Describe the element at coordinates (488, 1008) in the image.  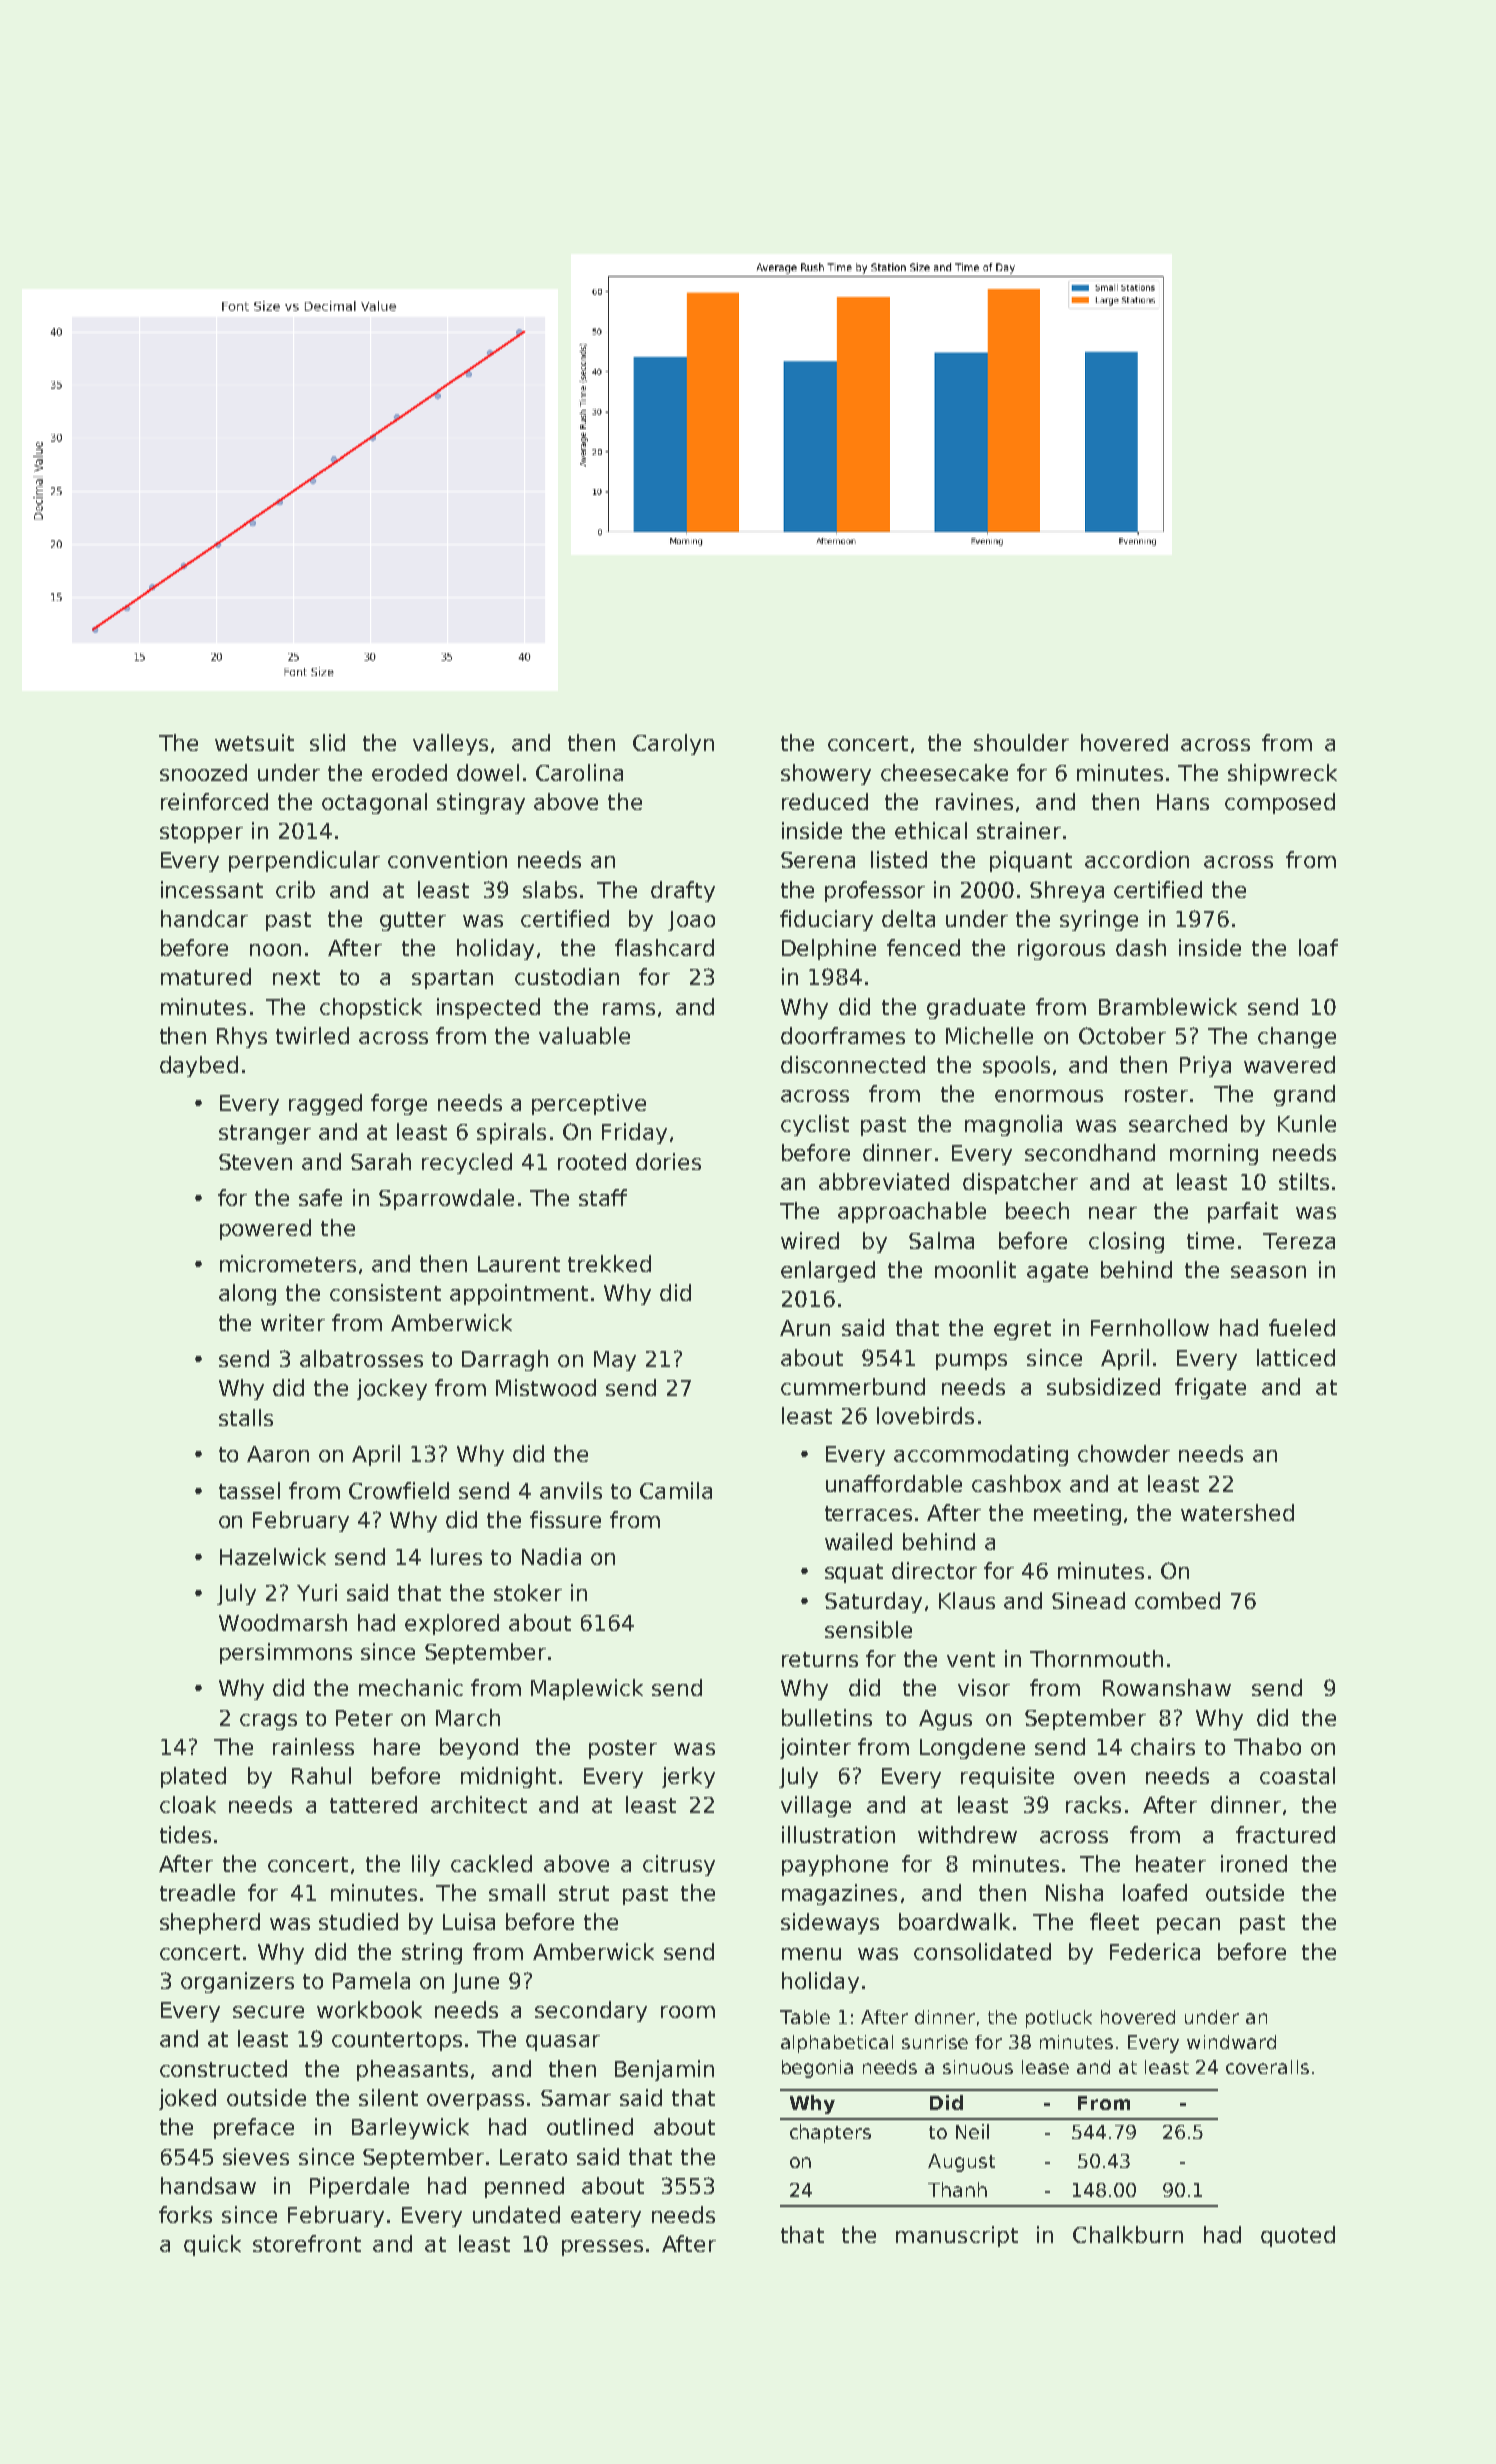
I see `inspected` at that location.
